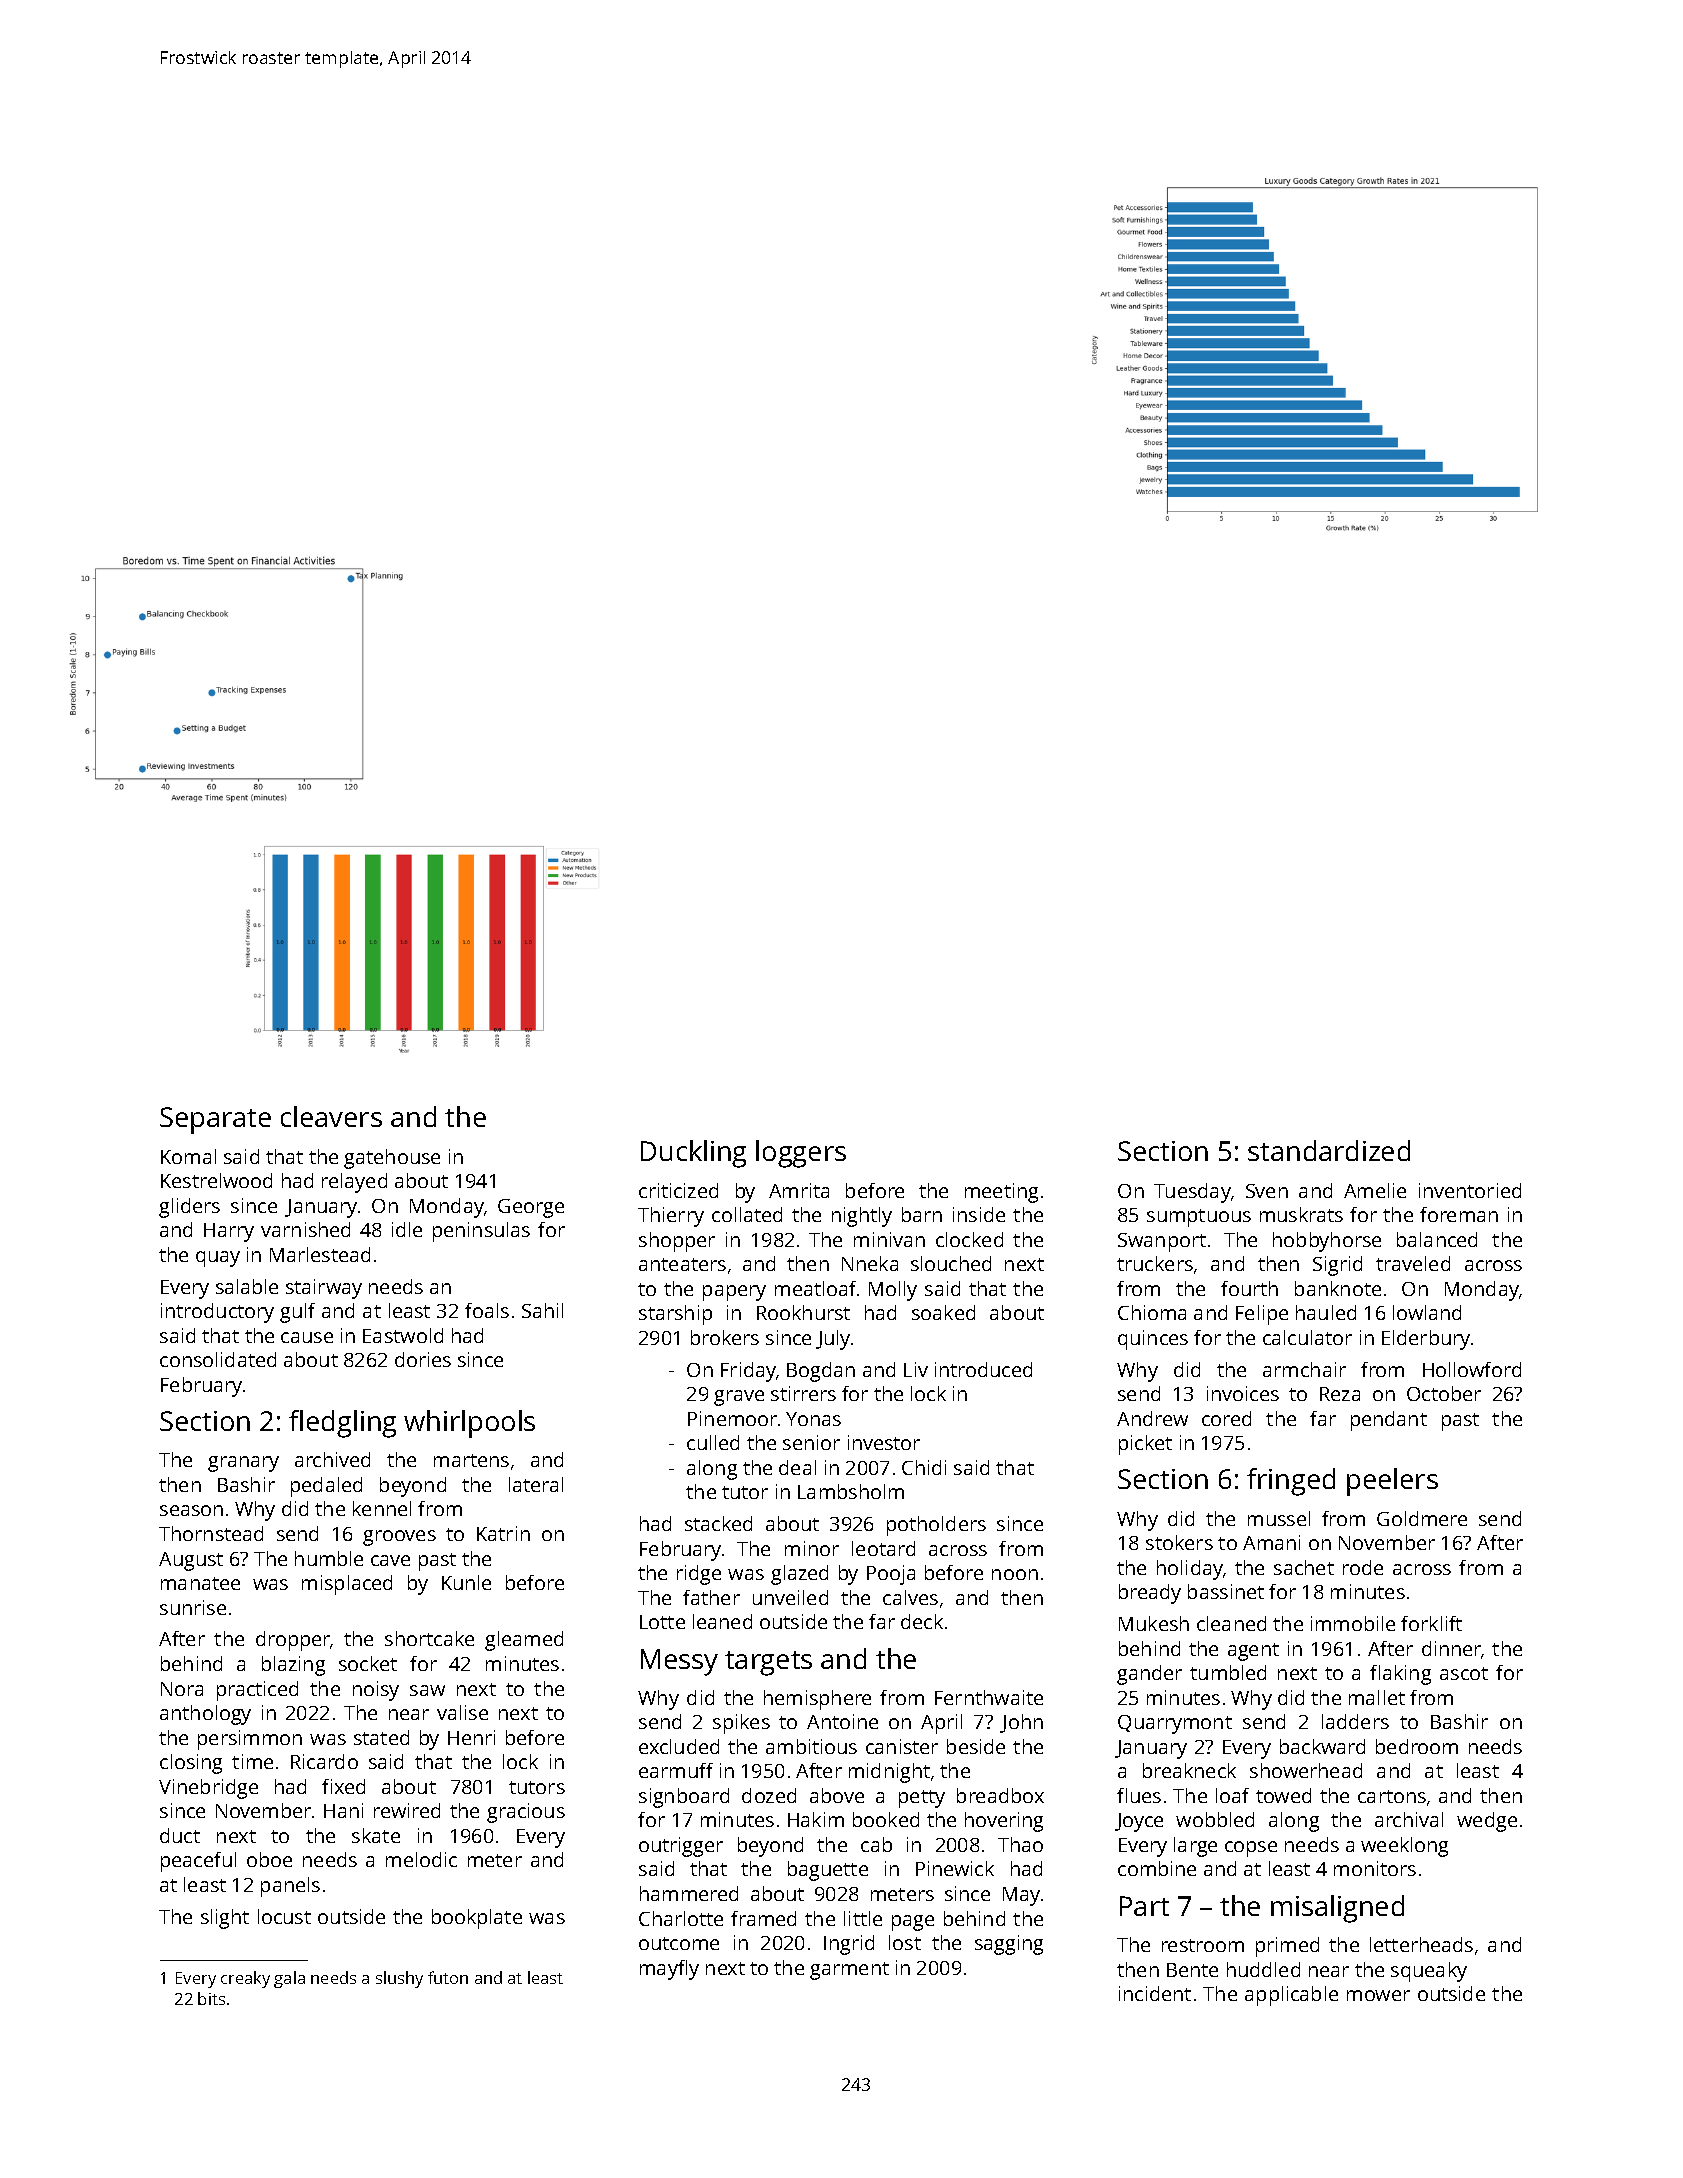 The image size is (1683, 2178). Describe the element at coordinates (693, 1154) in the screenshot. I see `Duckling` at that location.
